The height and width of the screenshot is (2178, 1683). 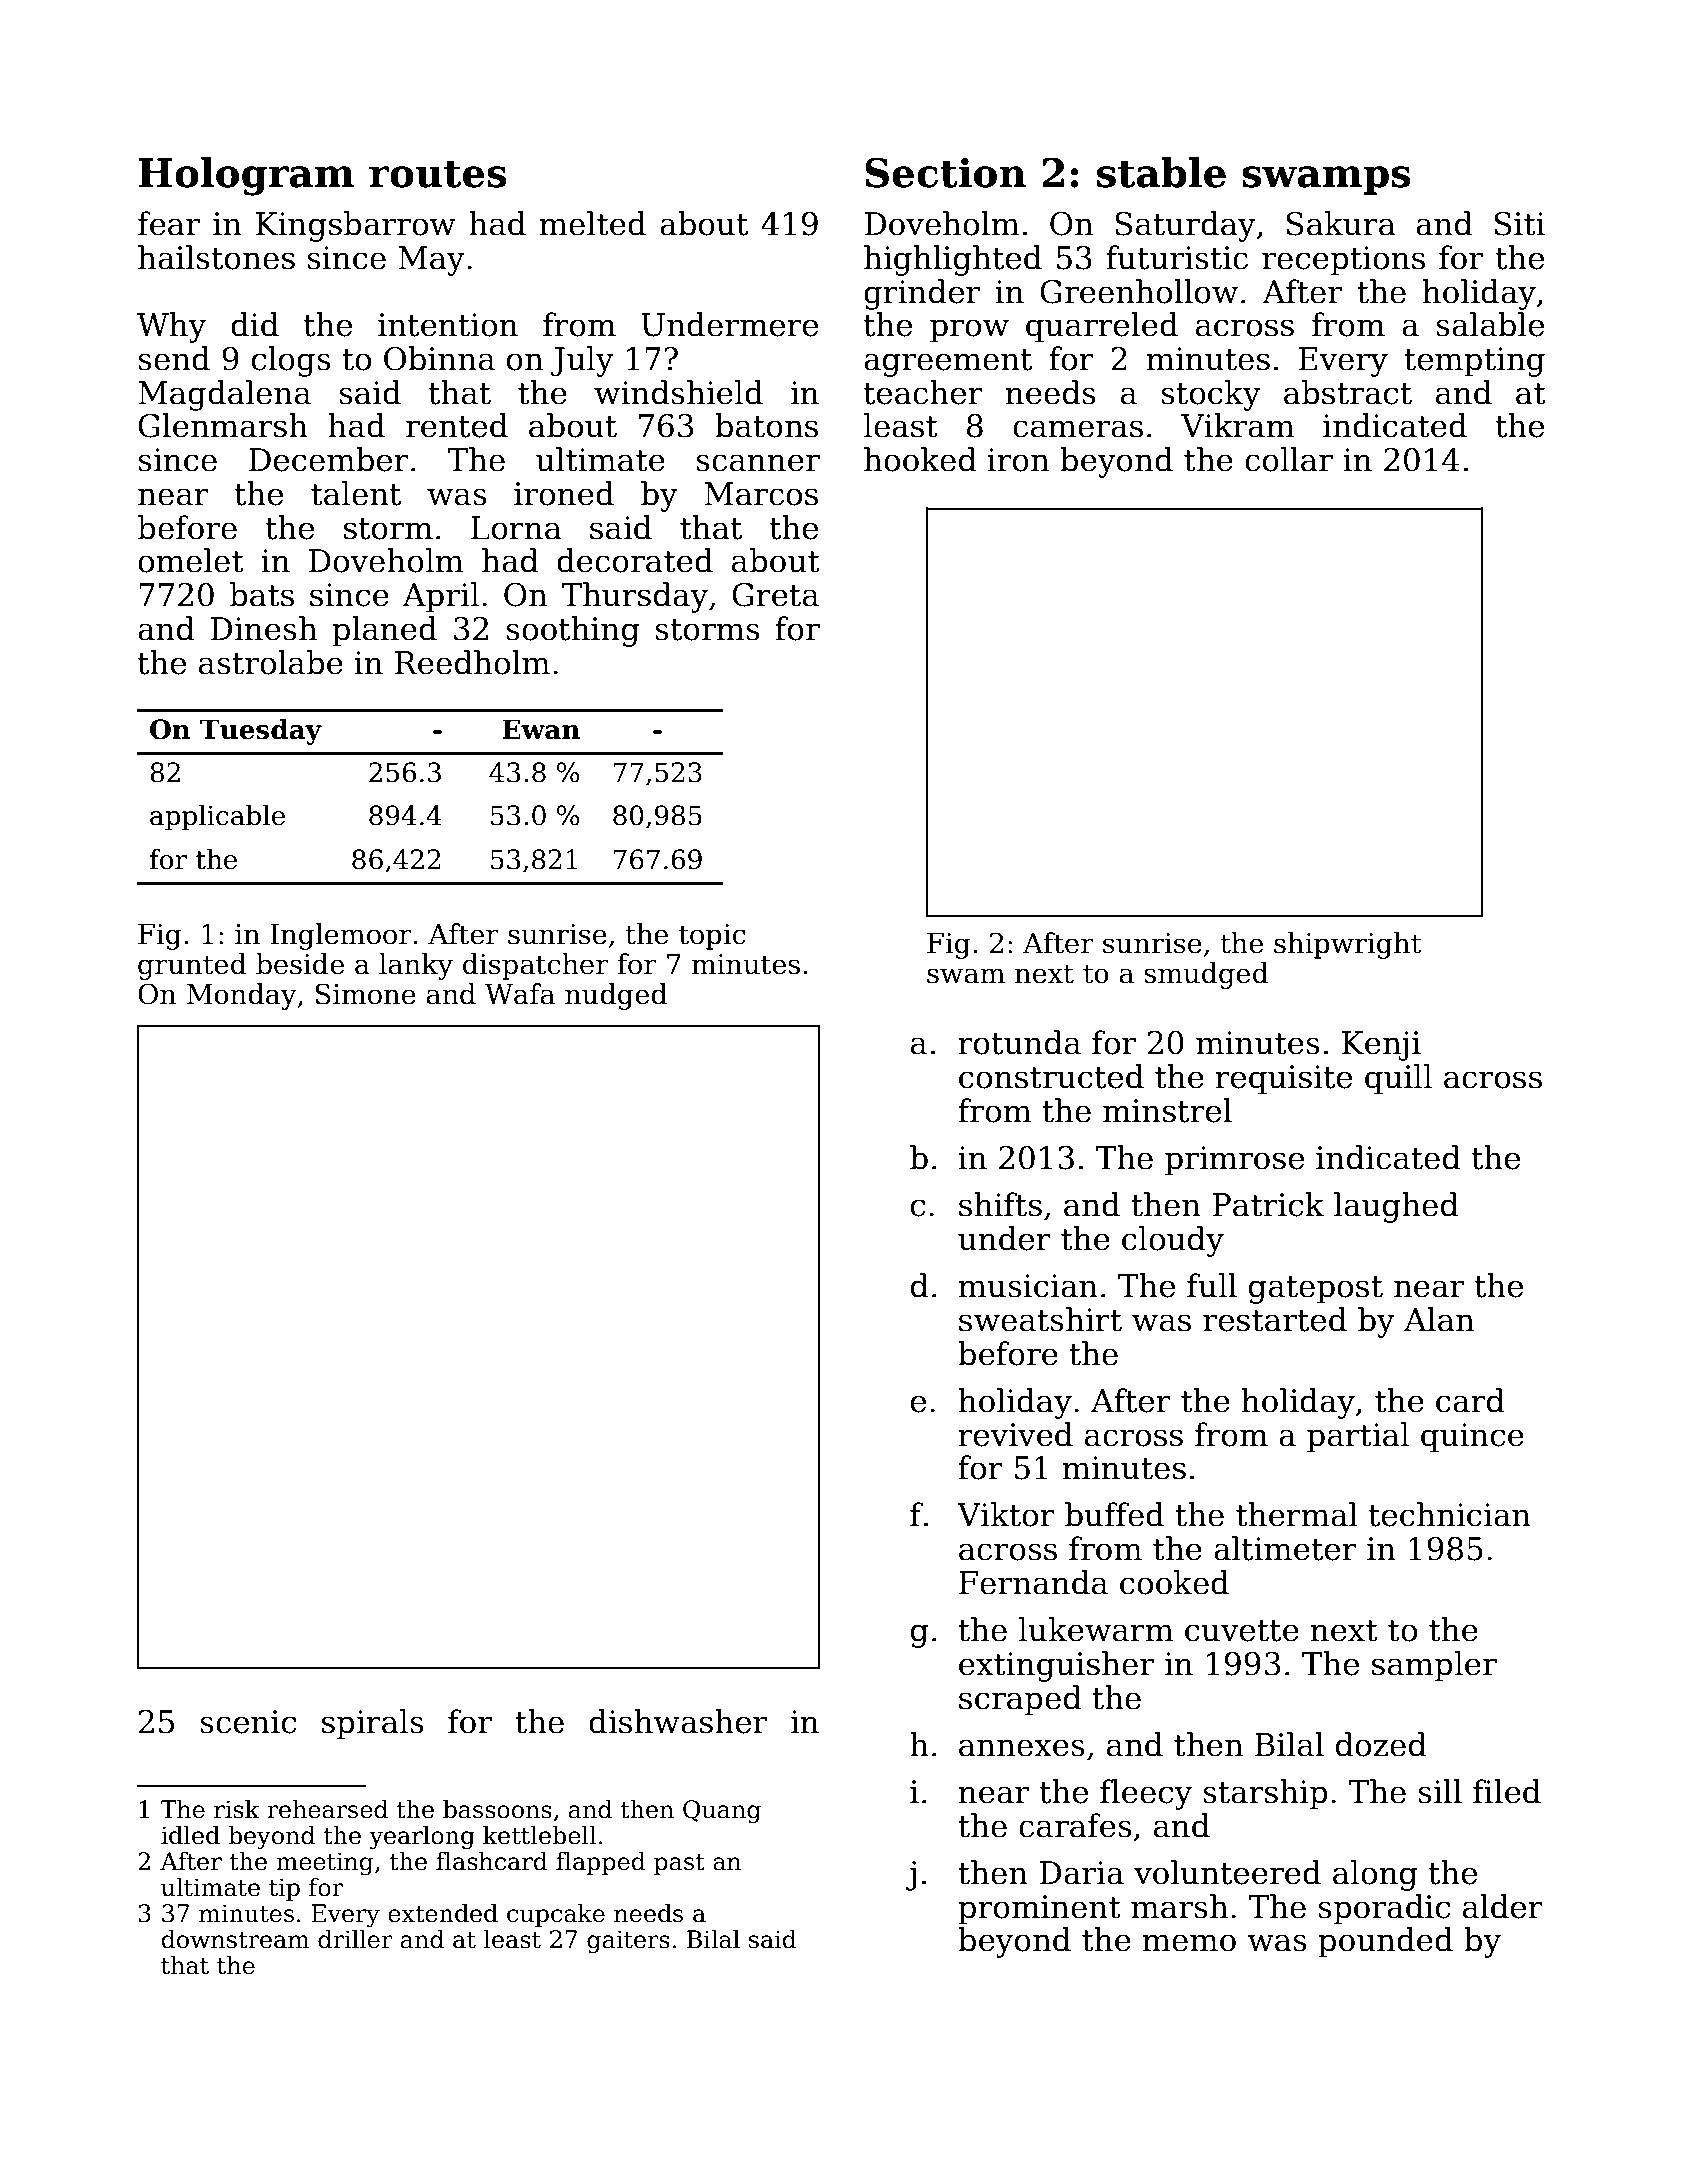 What do you see at coordinates (236, 1939) in the screenshot?
I see `downstream` at bounding box center [236, 1939].
